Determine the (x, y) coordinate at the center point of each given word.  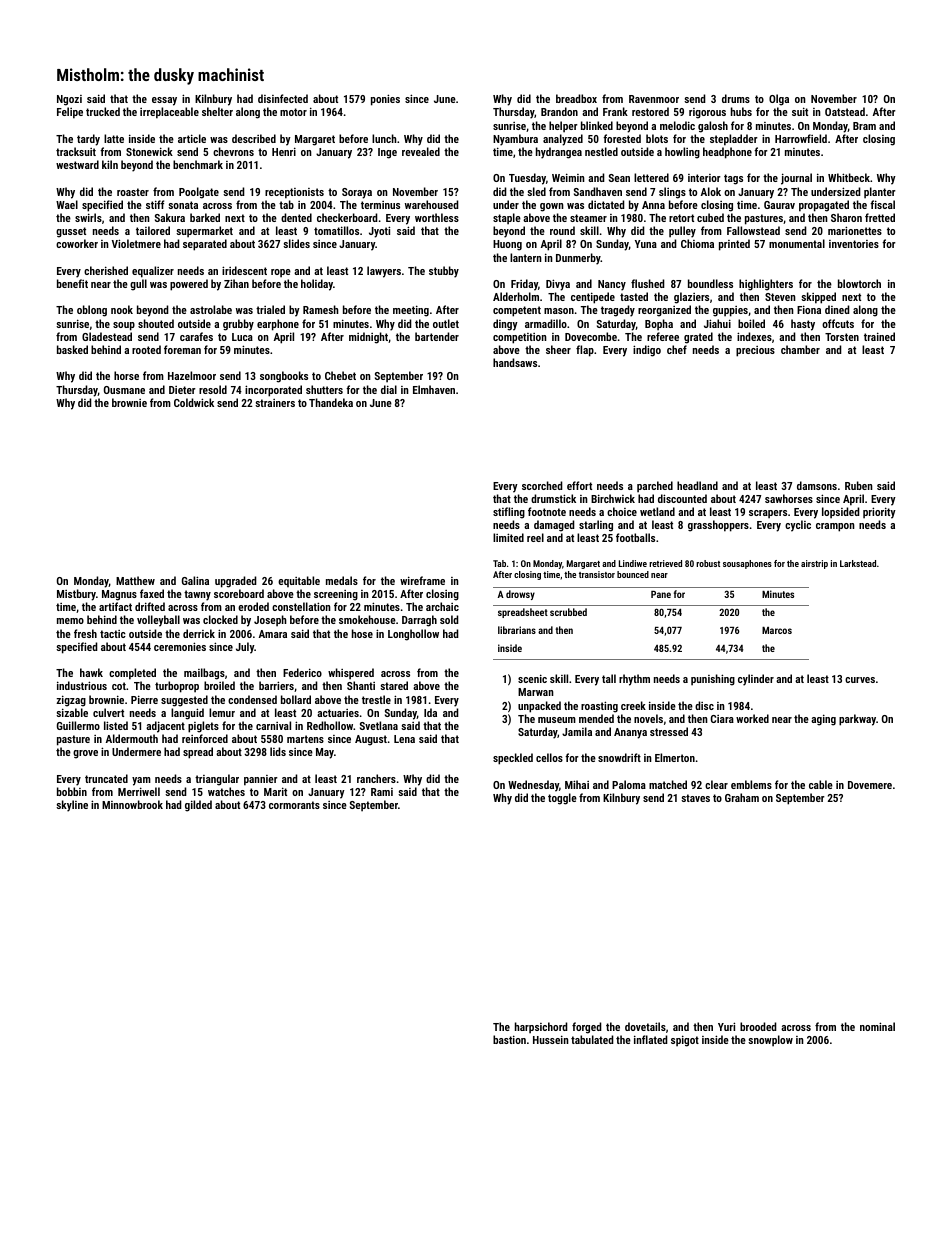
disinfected (283, 98)
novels (648, 718)
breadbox (576, 98)
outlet (446, 323)
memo (70, 621)
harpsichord (541, 1028)
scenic (532, 678)
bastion (509, 1039)
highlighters (766, 285)
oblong (92, 311)
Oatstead (845, 111)
